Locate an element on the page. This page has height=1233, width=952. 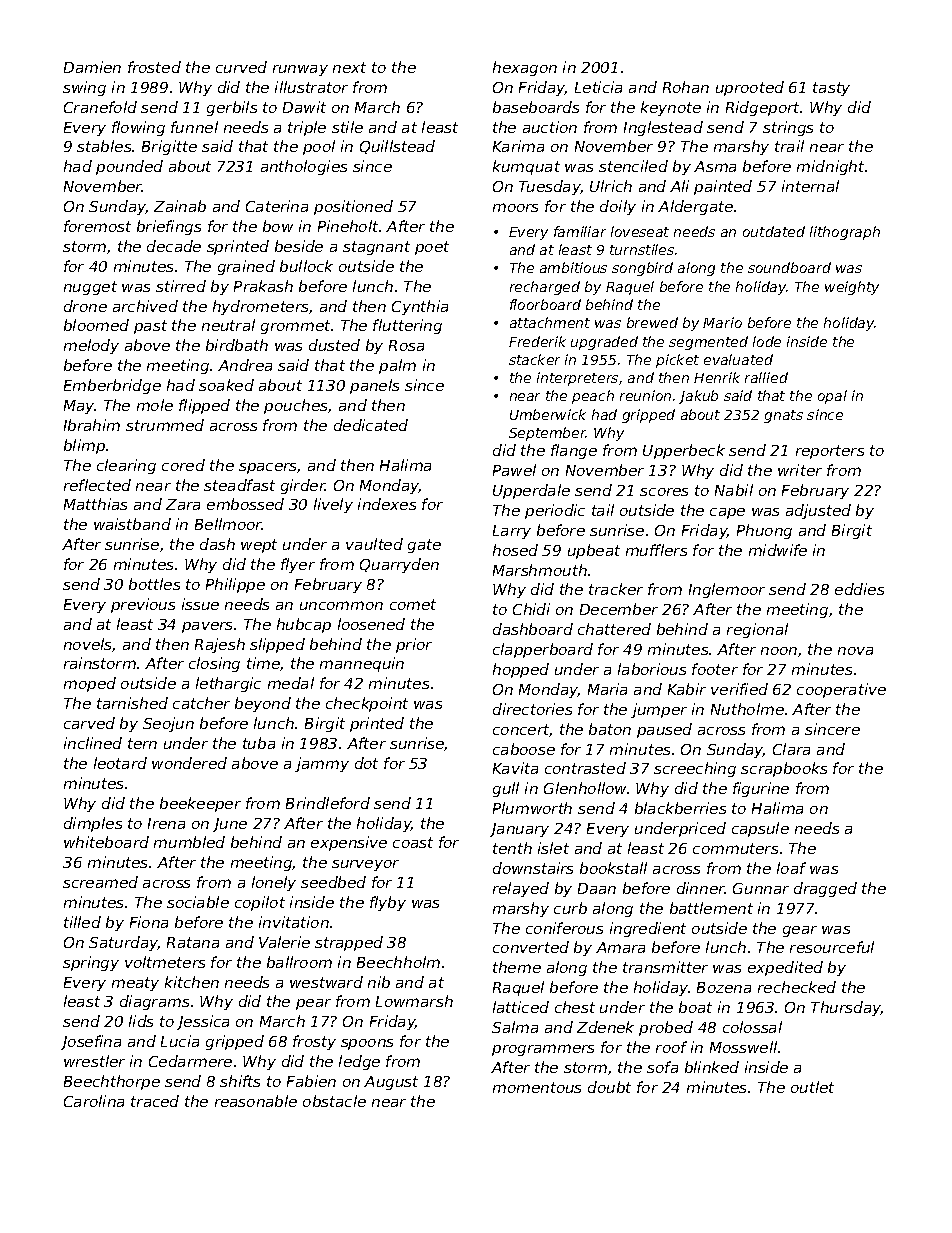
Seojun is located at coordinates (168, 724).
